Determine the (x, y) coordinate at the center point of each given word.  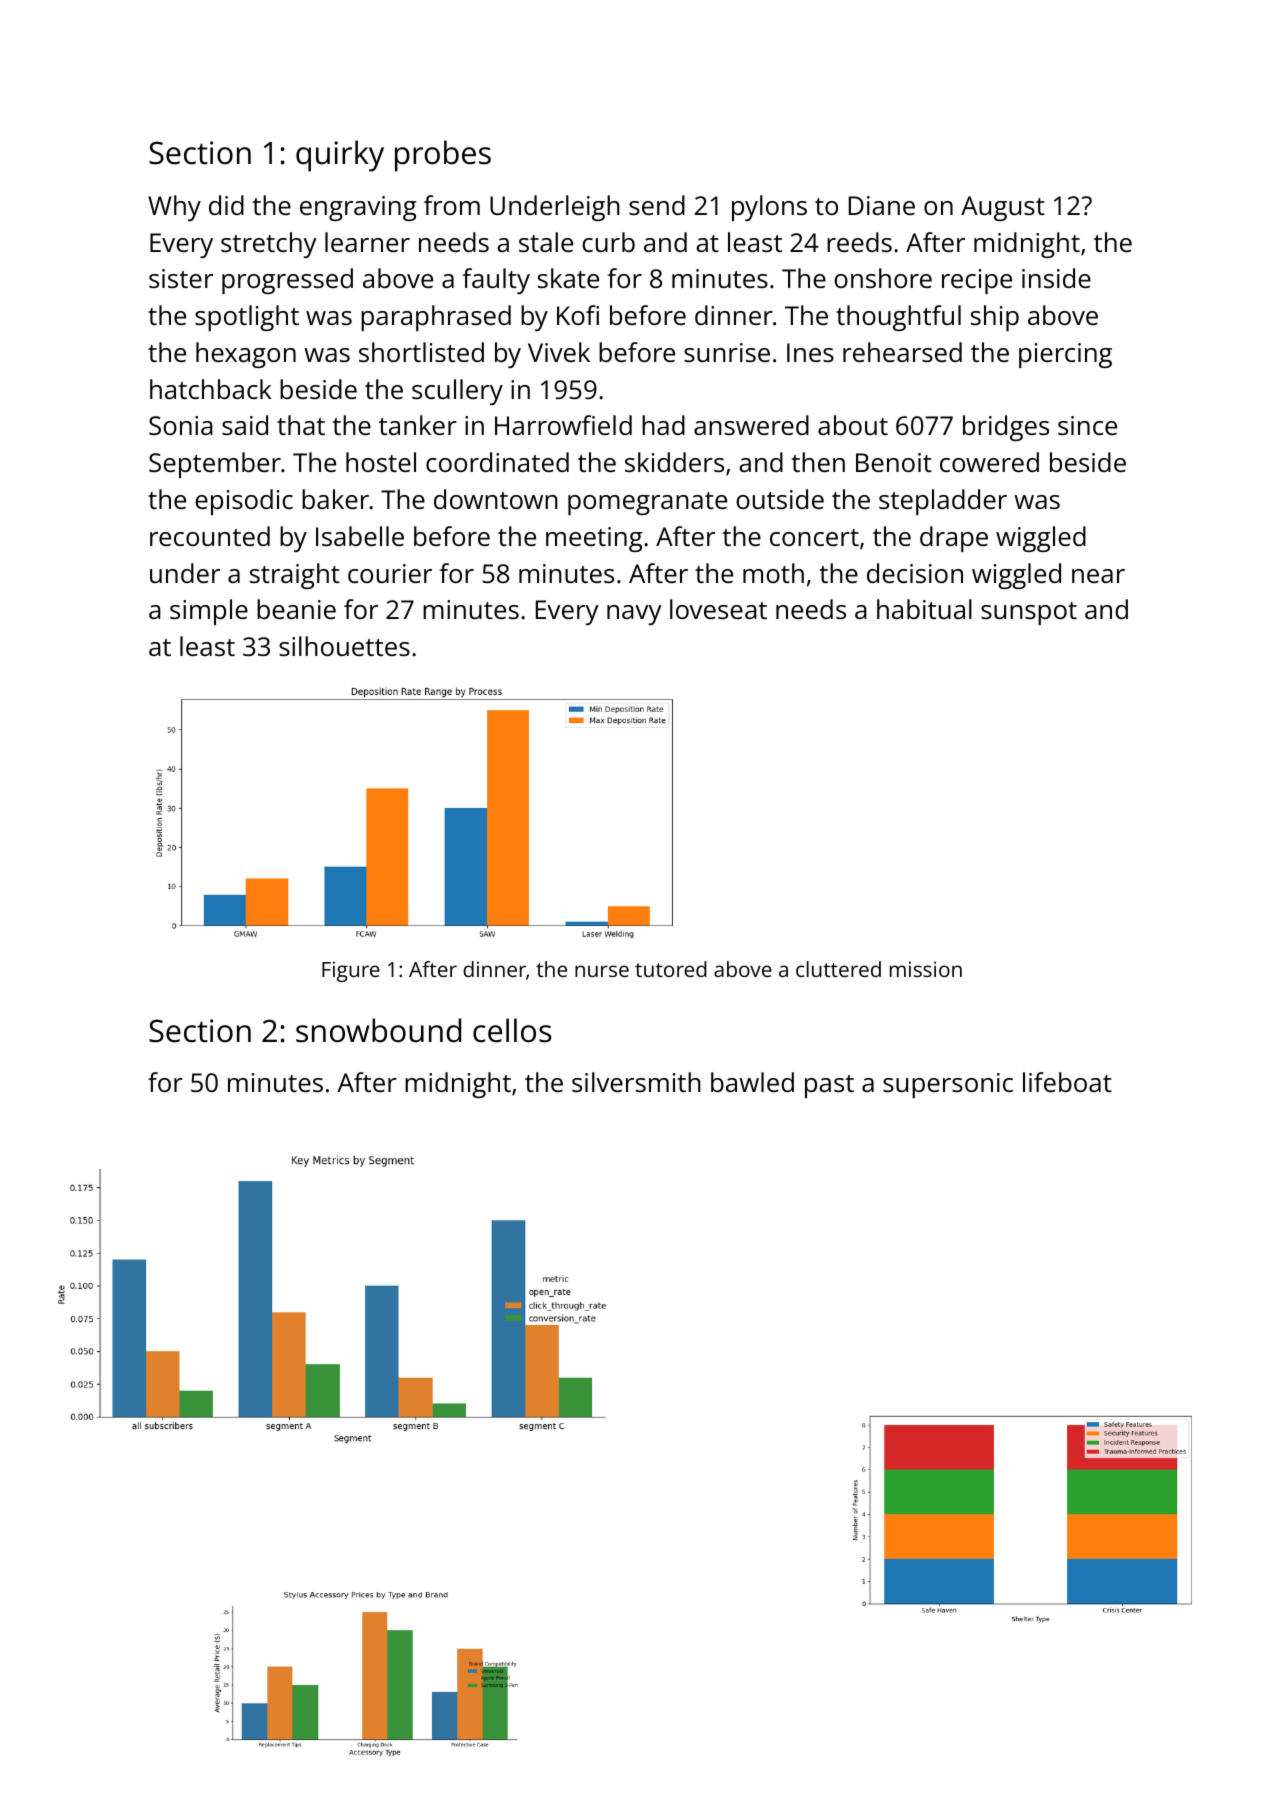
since (1087, 425)
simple (209, 612)
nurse (602, 971)
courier (390, 573)
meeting (594, 539)
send (657, 205)
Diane (882, 205)
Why (174, 208)
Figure (351, 971)
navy (634, 615)
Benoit (894, 462)
